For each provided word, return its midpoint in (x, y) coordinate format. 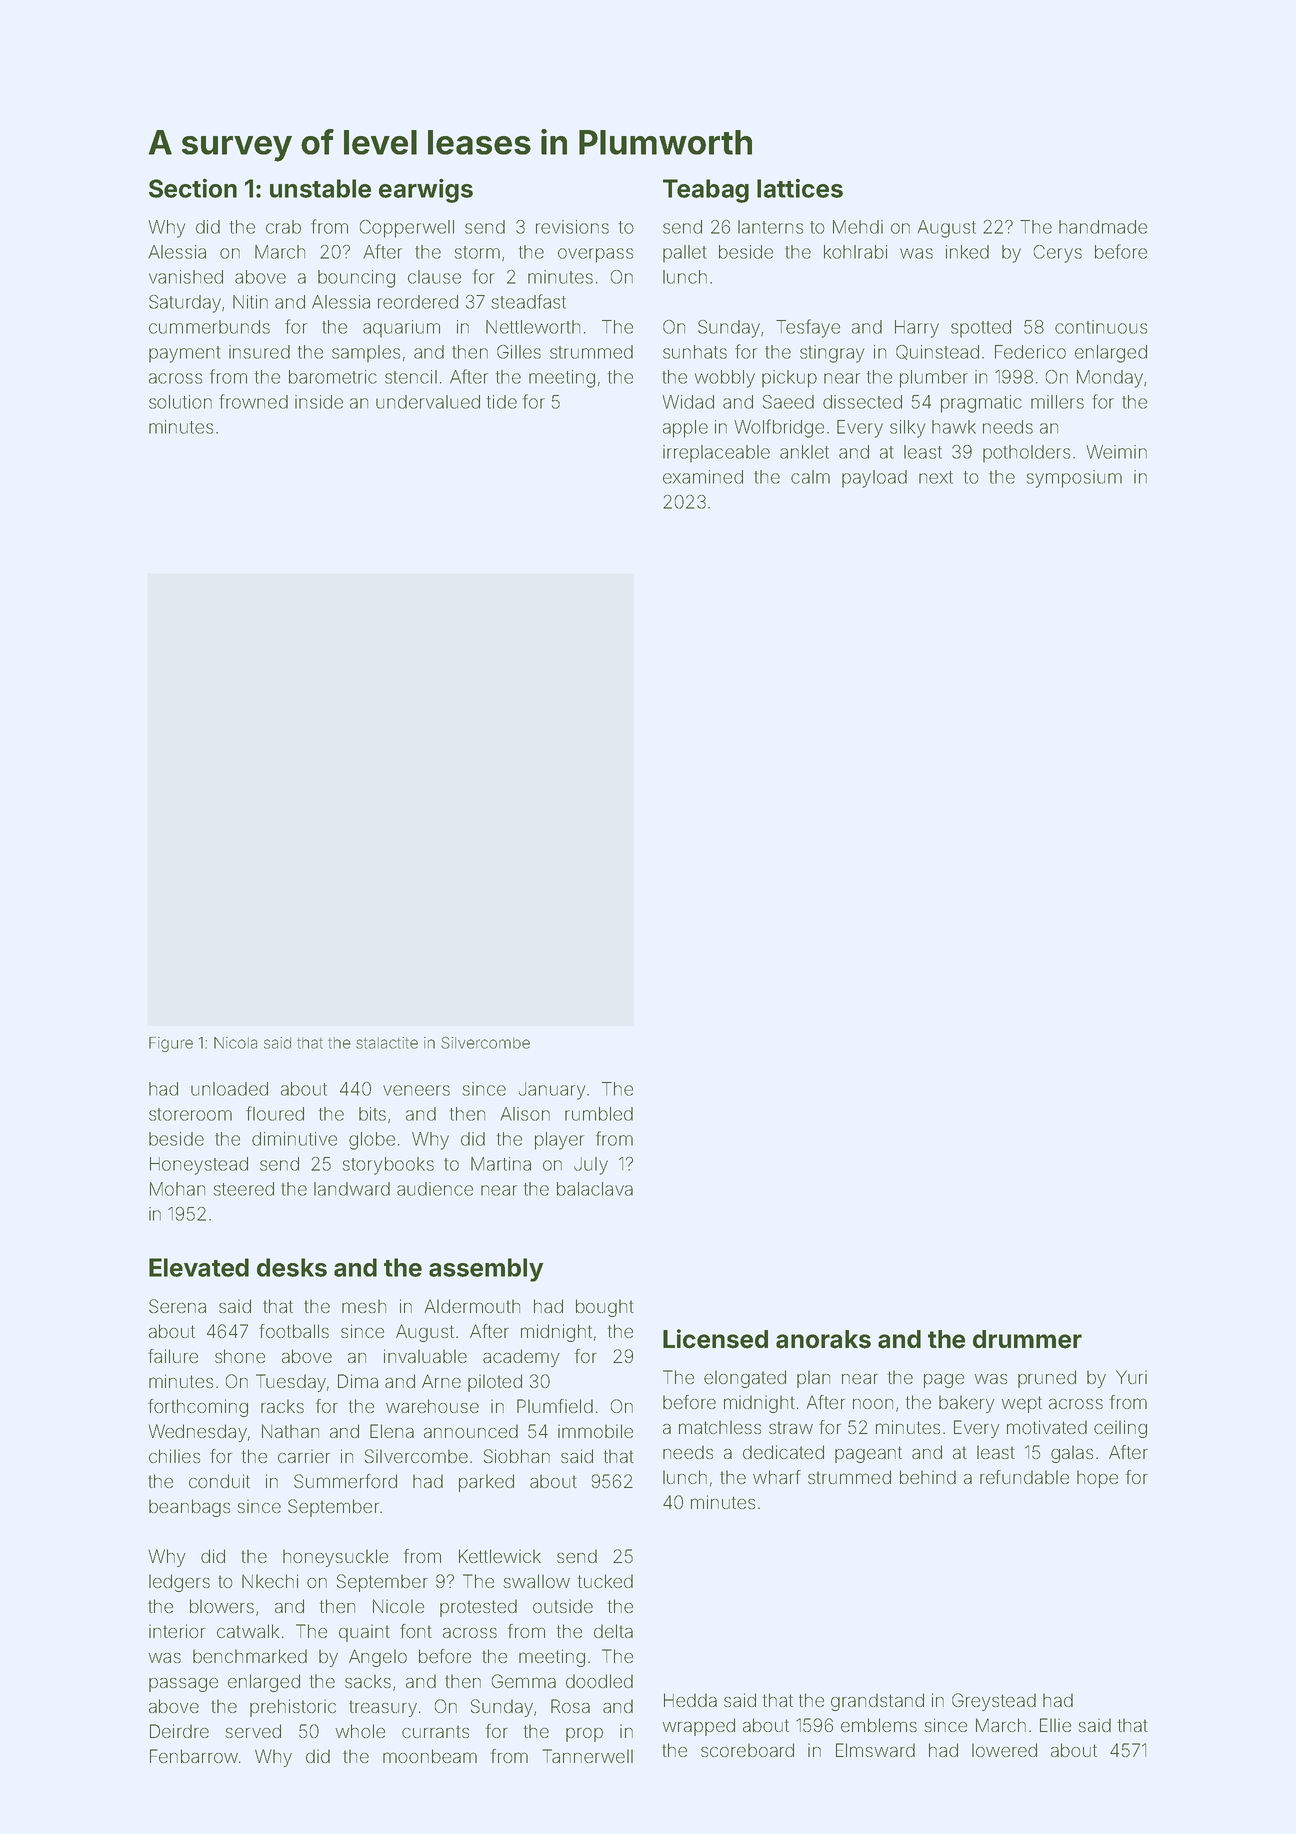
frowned (253, 401)
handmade (1103, 227)
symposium (1074, 479)
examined (703, 477)
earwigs (426, 190)
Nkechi (270, 1581)
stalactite (387, 1043)
